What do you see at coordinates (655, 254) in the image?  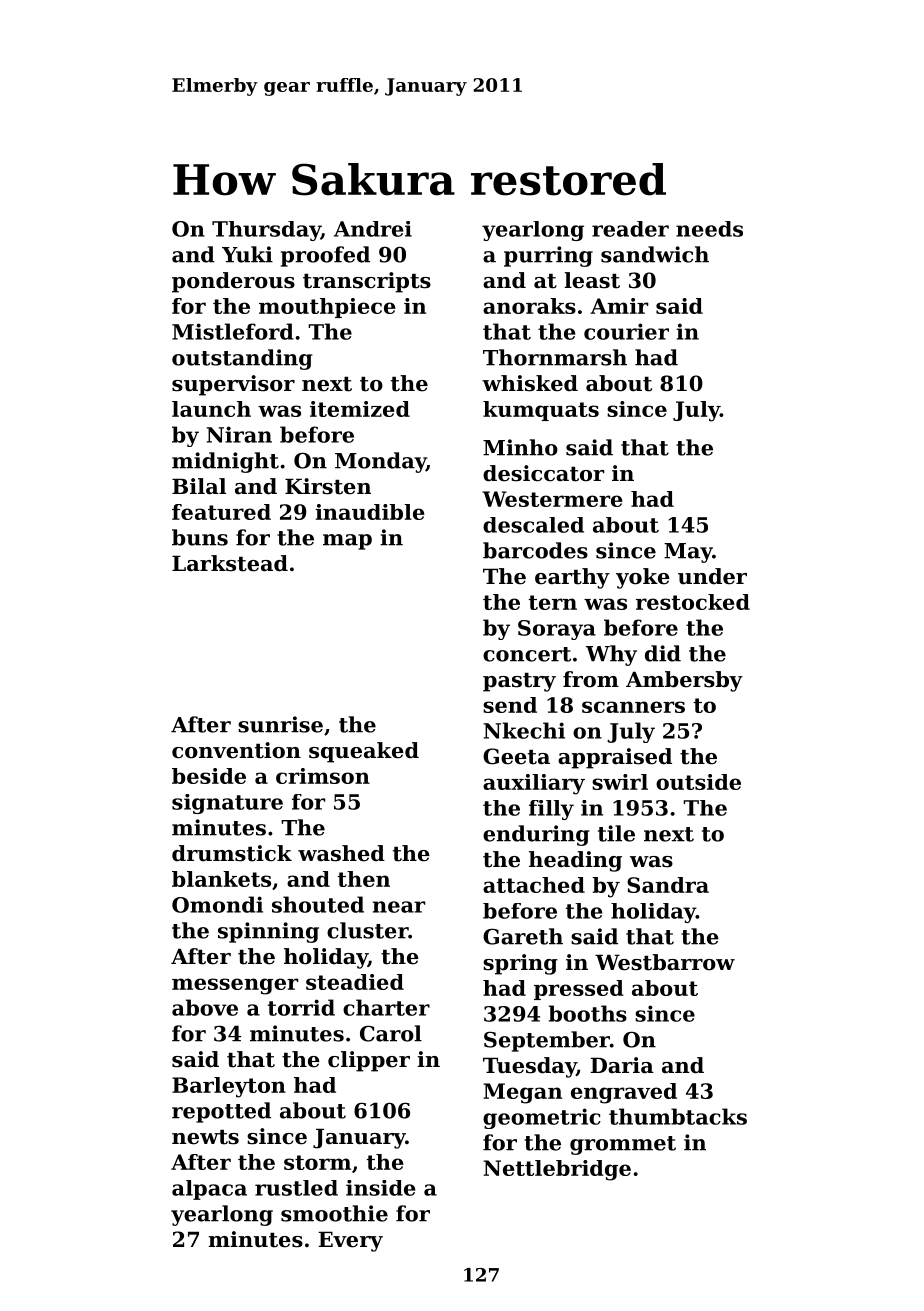 I see `sandwich` at bounding box center [655, 254].
